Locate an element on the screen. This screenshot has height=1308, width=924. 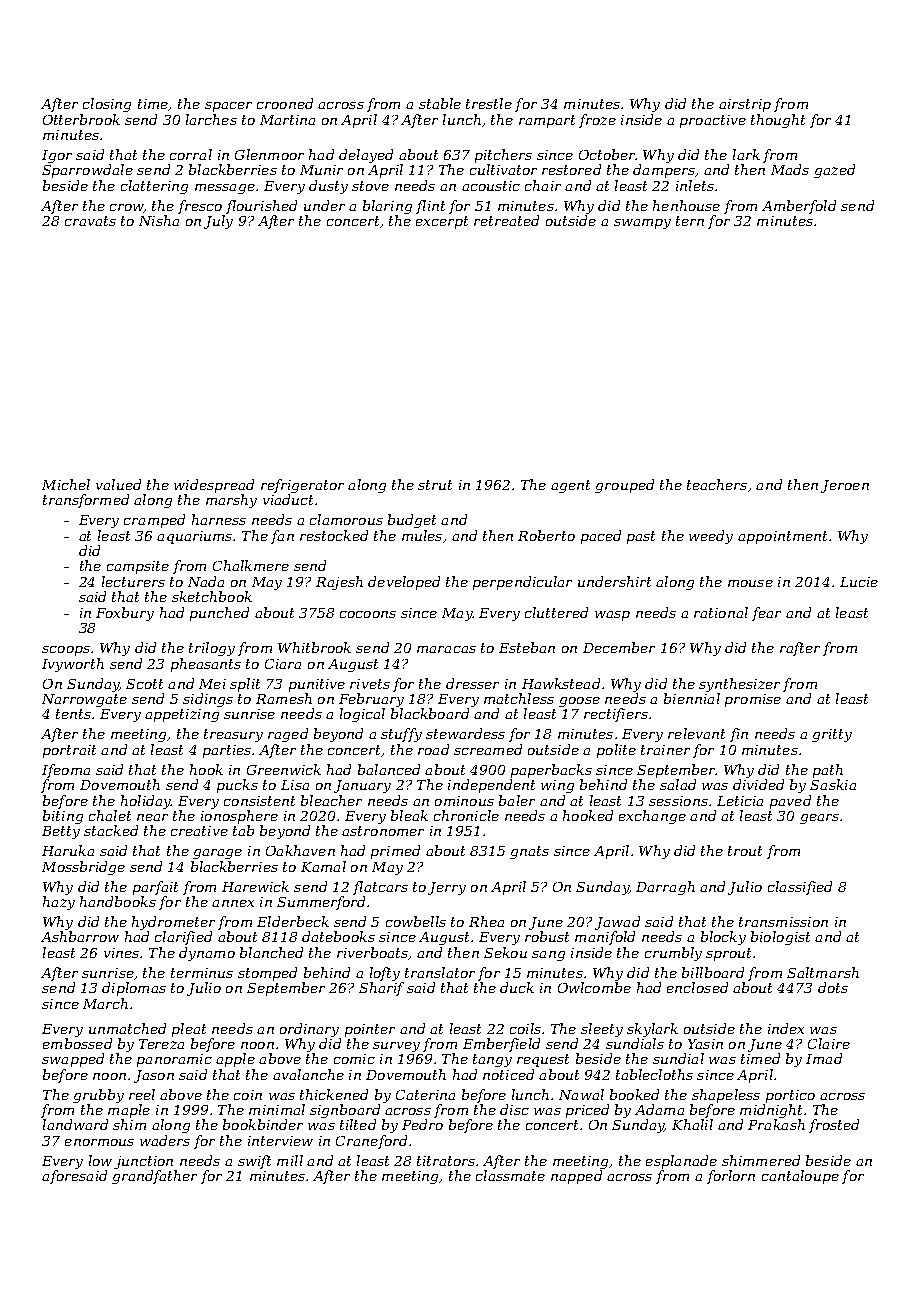
maple is located at coordinates (129, 1111).
